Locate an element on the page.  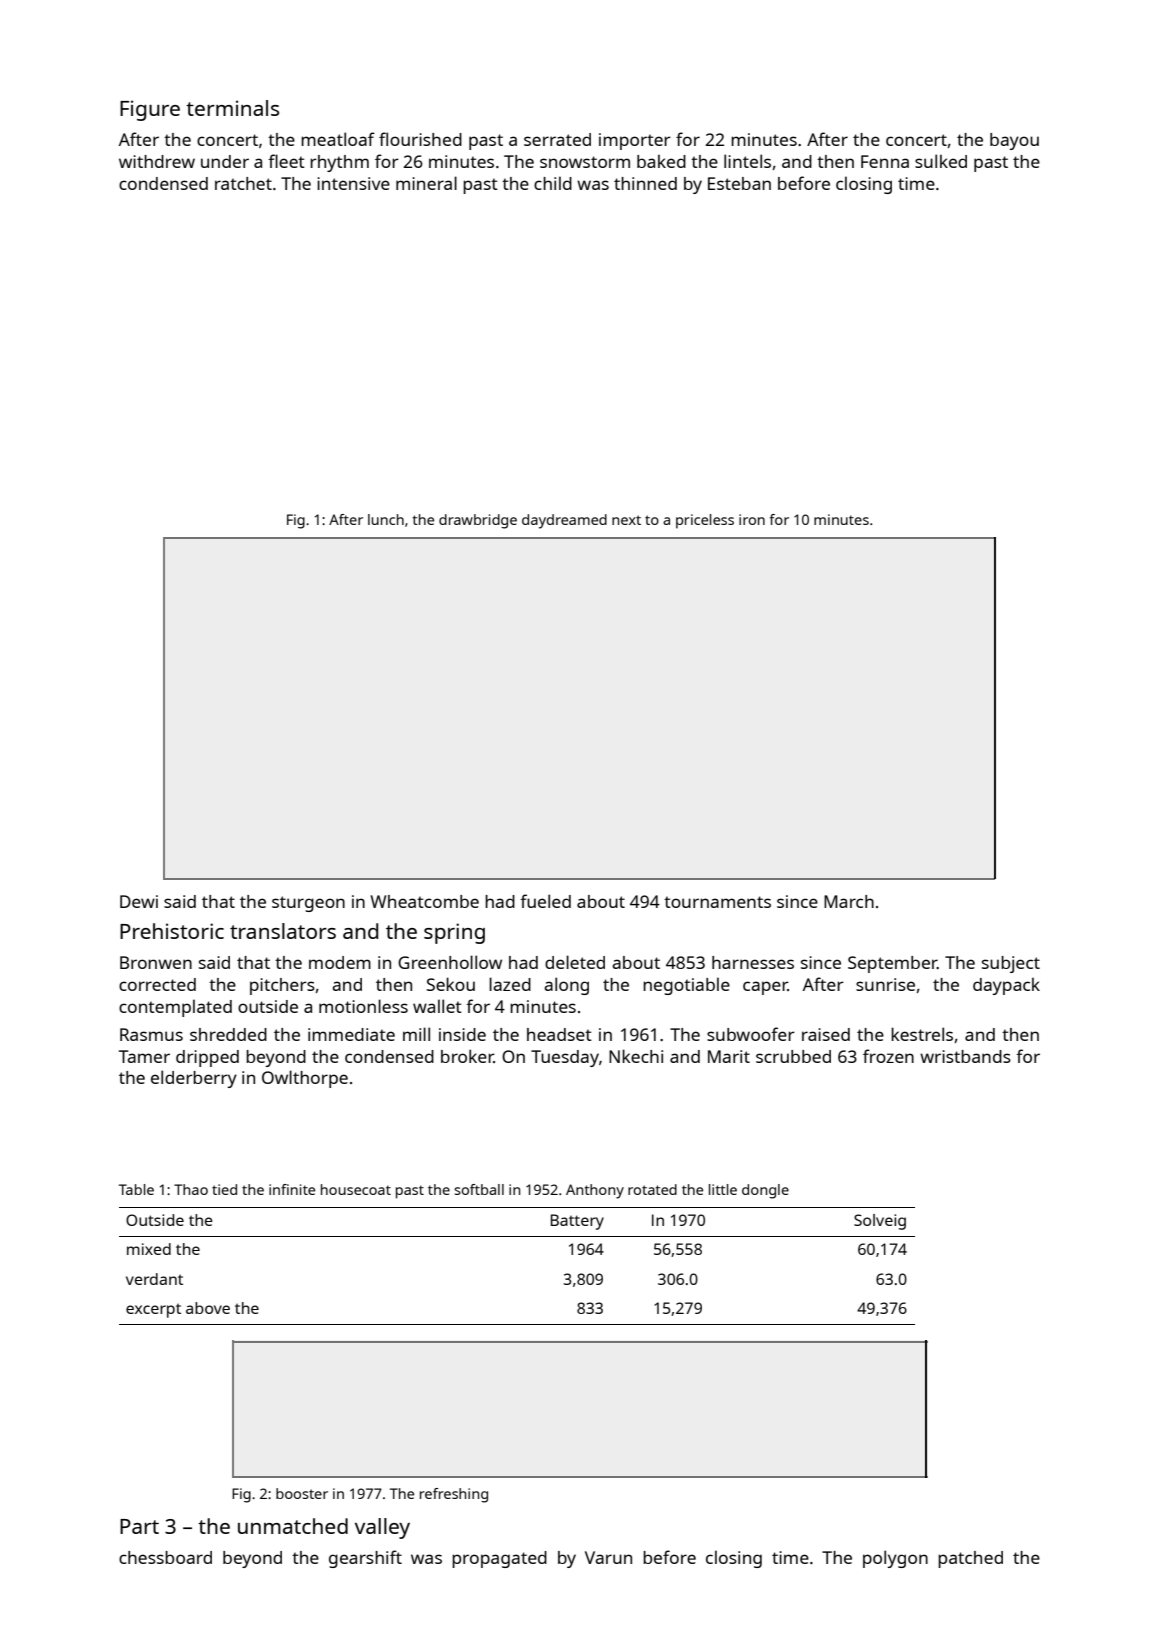
withdrew is located at coordinates (157, 161).
